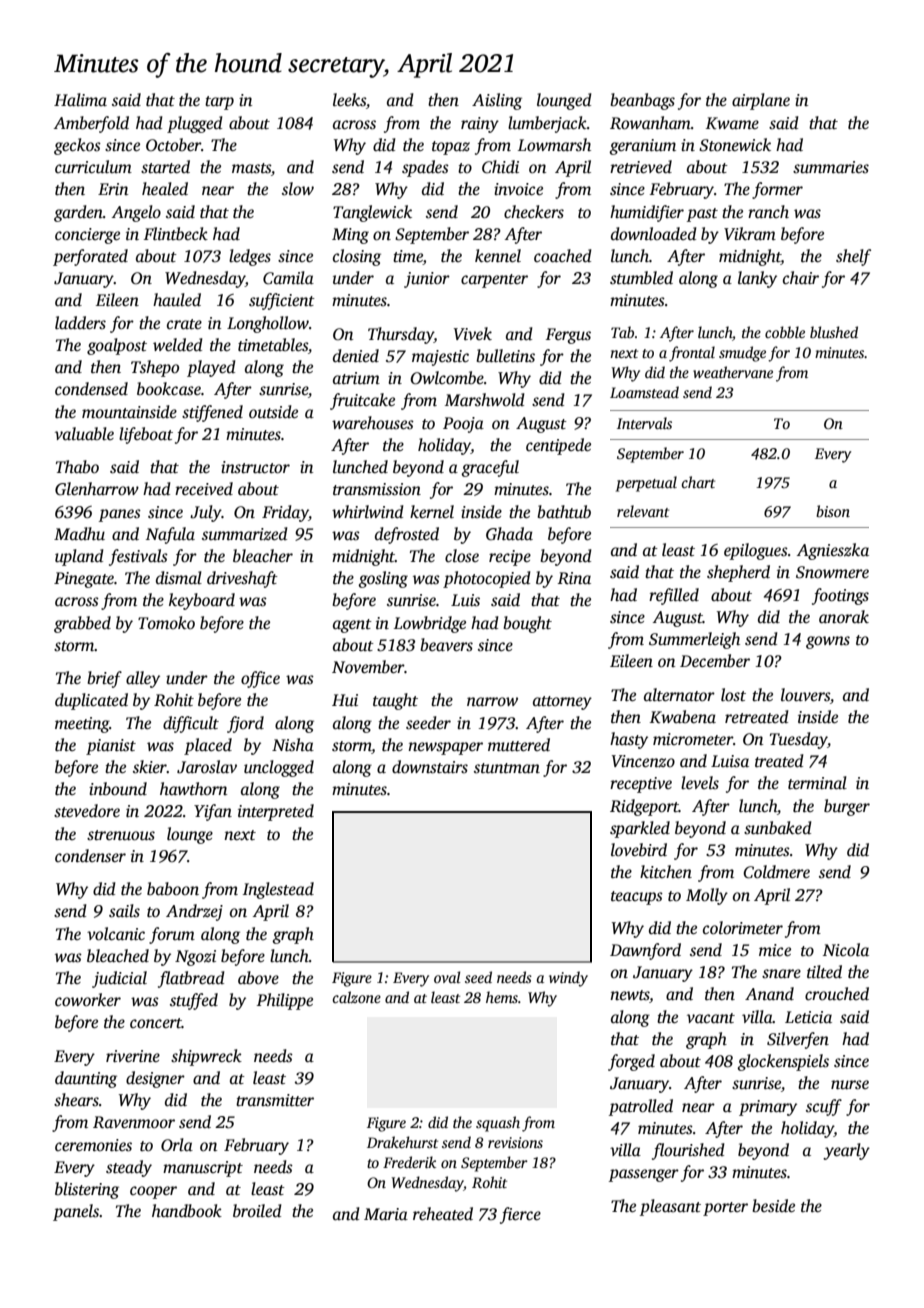 Image resolution: width=924 pixels, height=1308 pixels. I want to click on bought, so click(527, 624).
